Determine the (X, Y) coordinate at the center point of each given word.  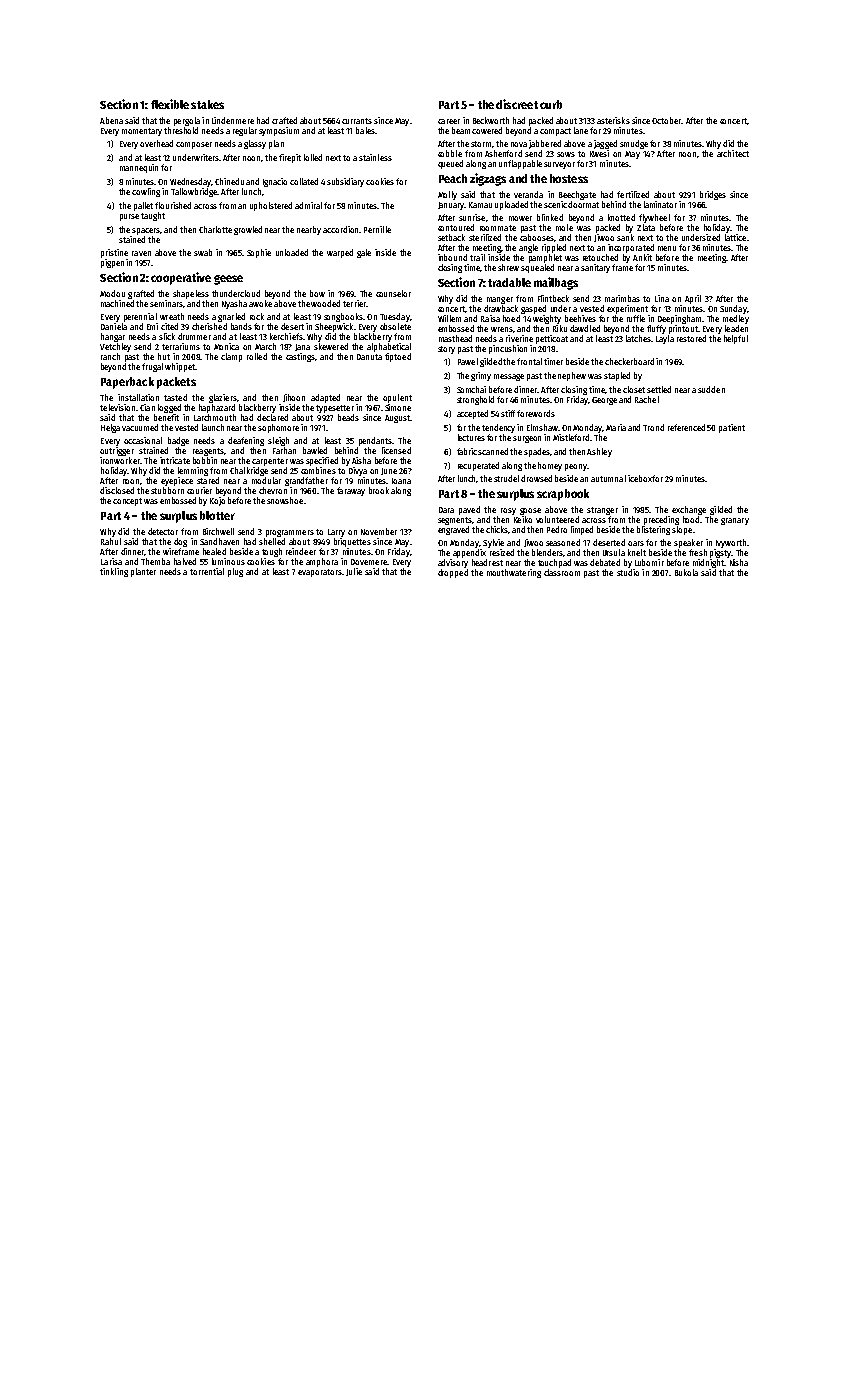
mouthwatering (514, 573)
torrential (207, 571)
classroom (562, 572)
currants (357, 121)
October (667, 120)
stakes (207, 104)
